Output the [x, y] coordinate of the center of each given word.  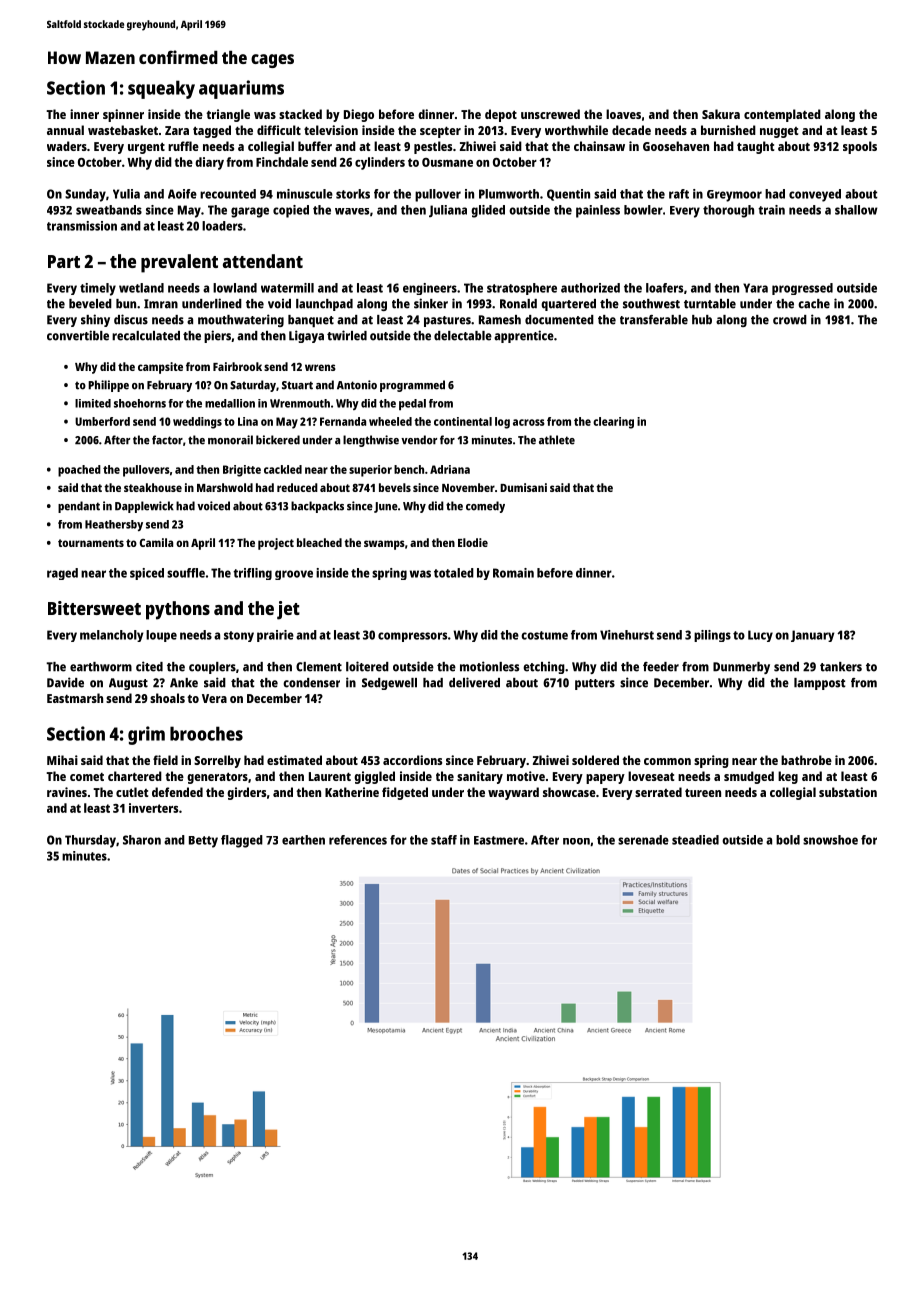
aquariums [241, 89]
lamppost [820, 684]
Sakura [721, 114]
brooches [206, 733]
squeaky [161, 89]
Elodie [473, 542]
